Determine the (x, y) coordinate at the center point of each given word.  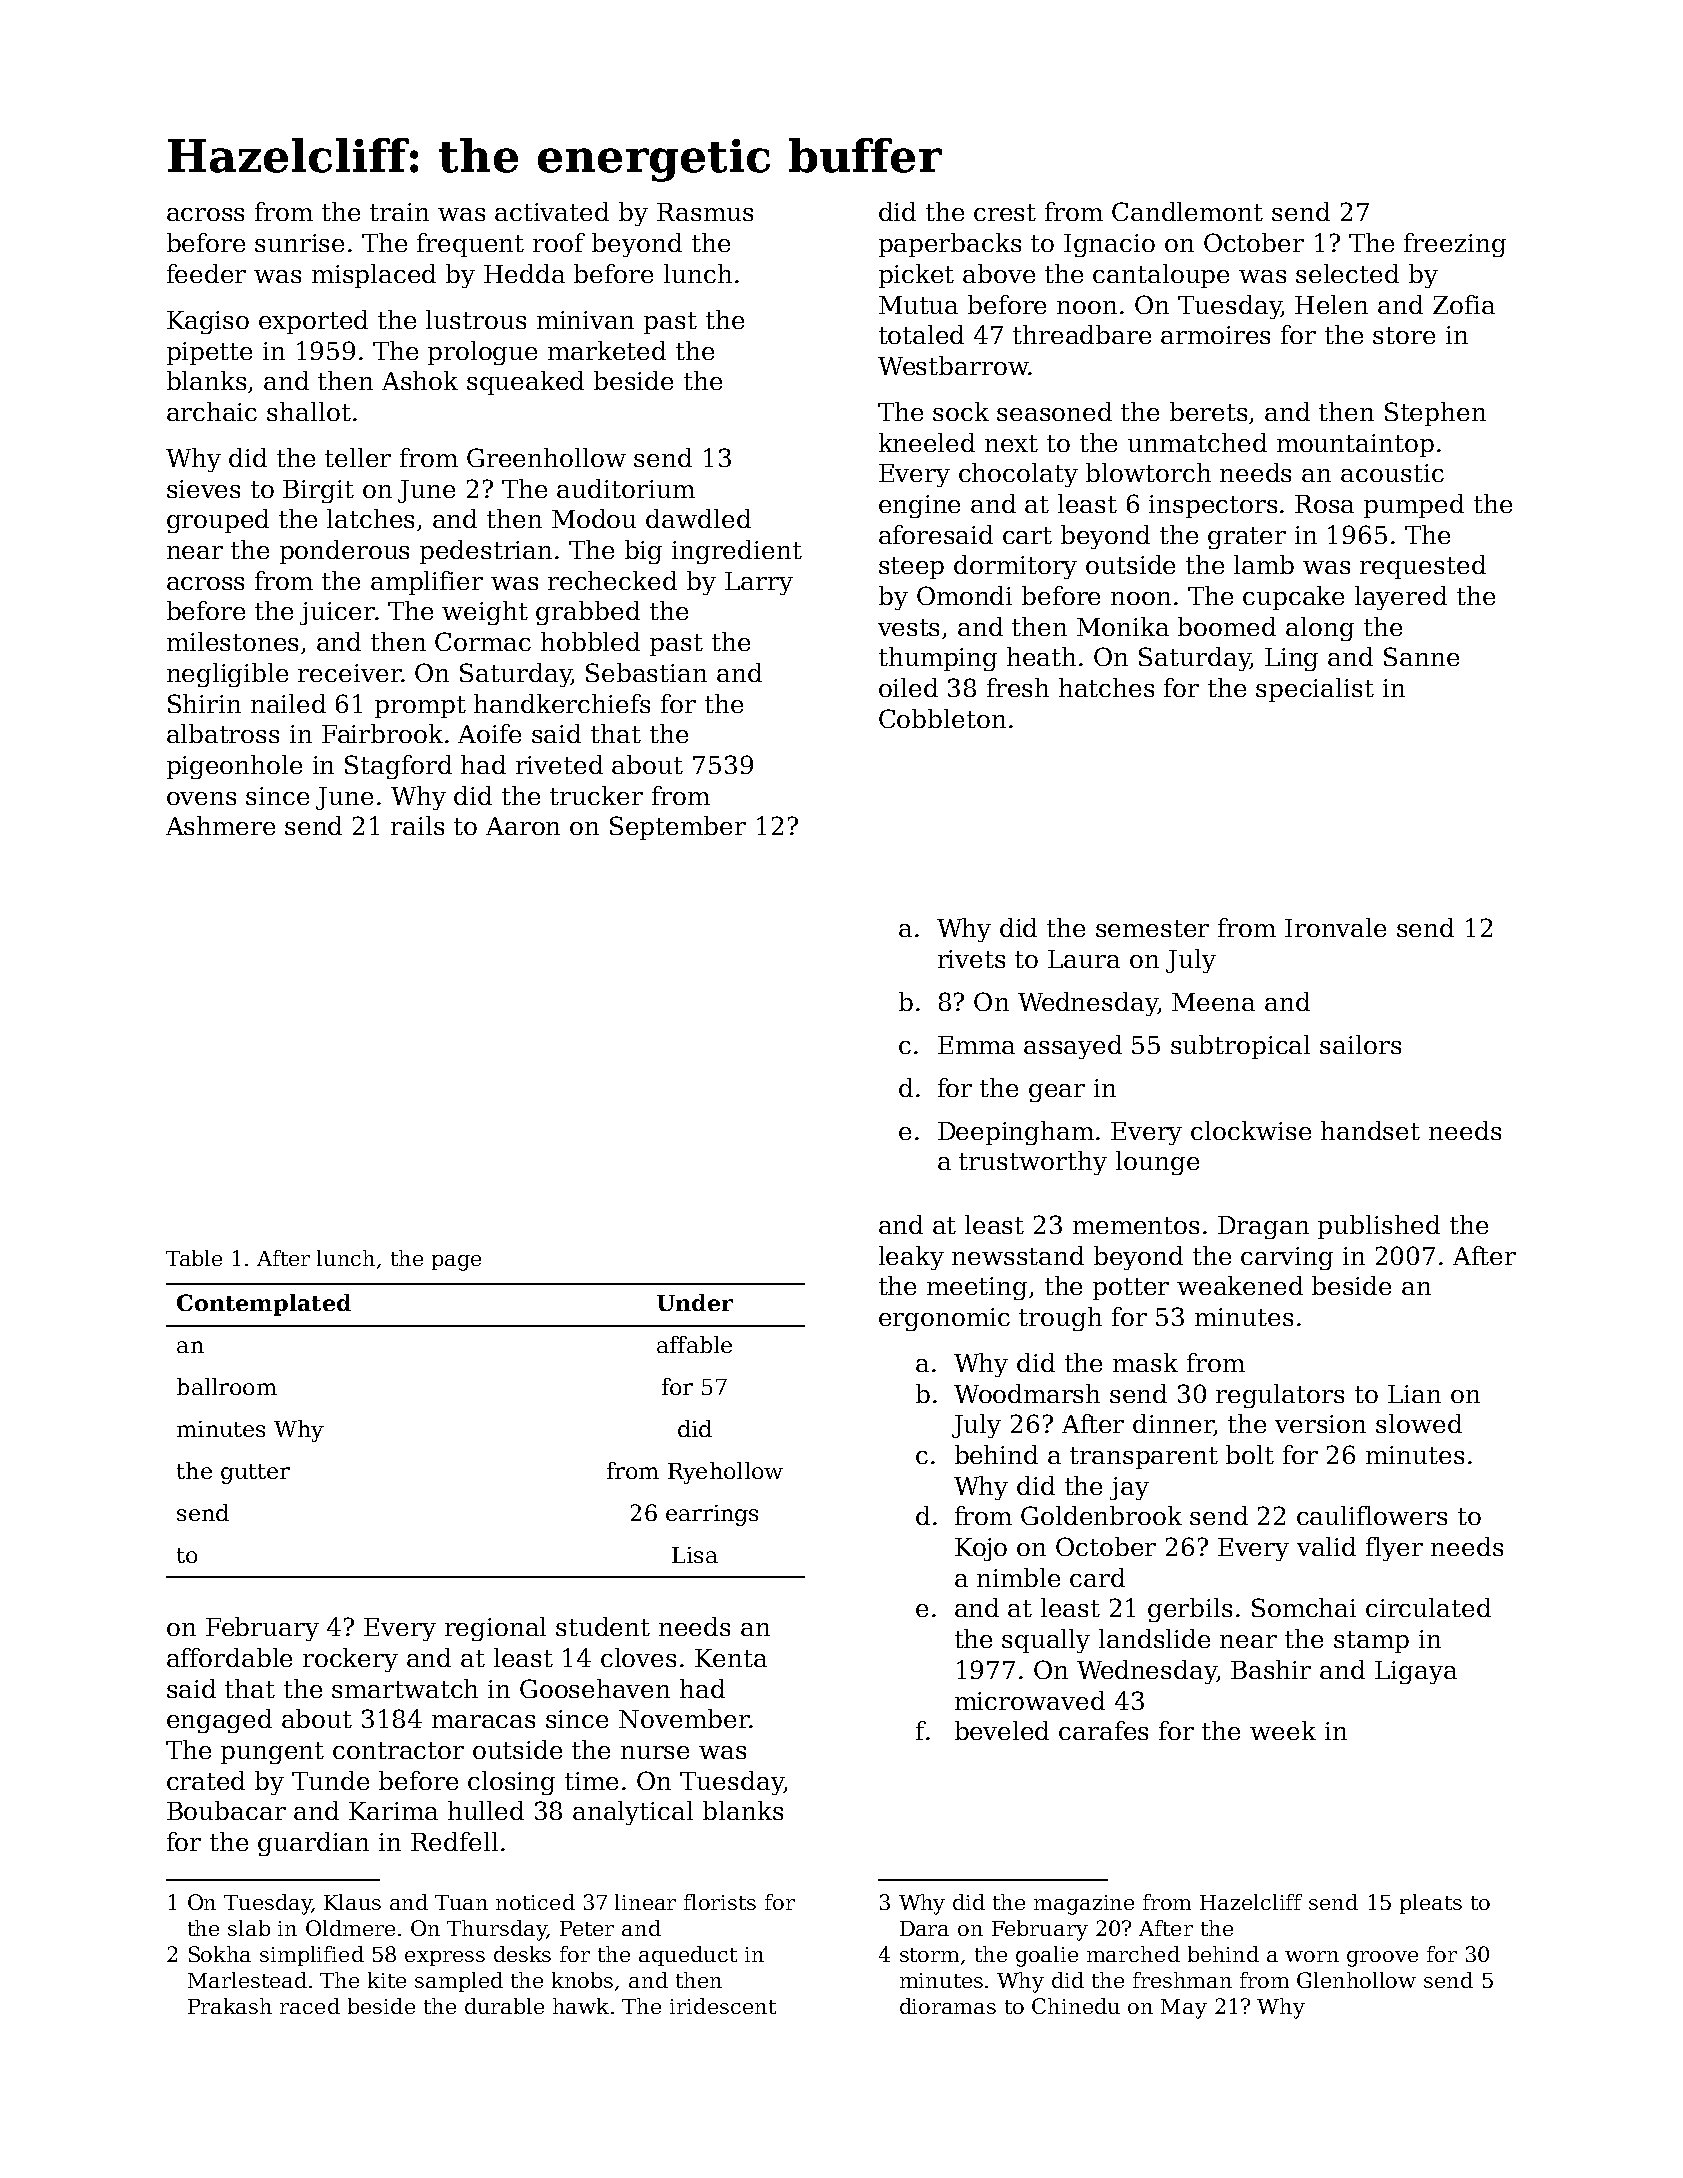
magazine (1084, 1905)
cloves (638, 1657)
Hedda (524, 273)
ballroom (227, 1386)
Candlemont (1187, 211)
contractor (398, 1750)
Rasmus (705, 212)
